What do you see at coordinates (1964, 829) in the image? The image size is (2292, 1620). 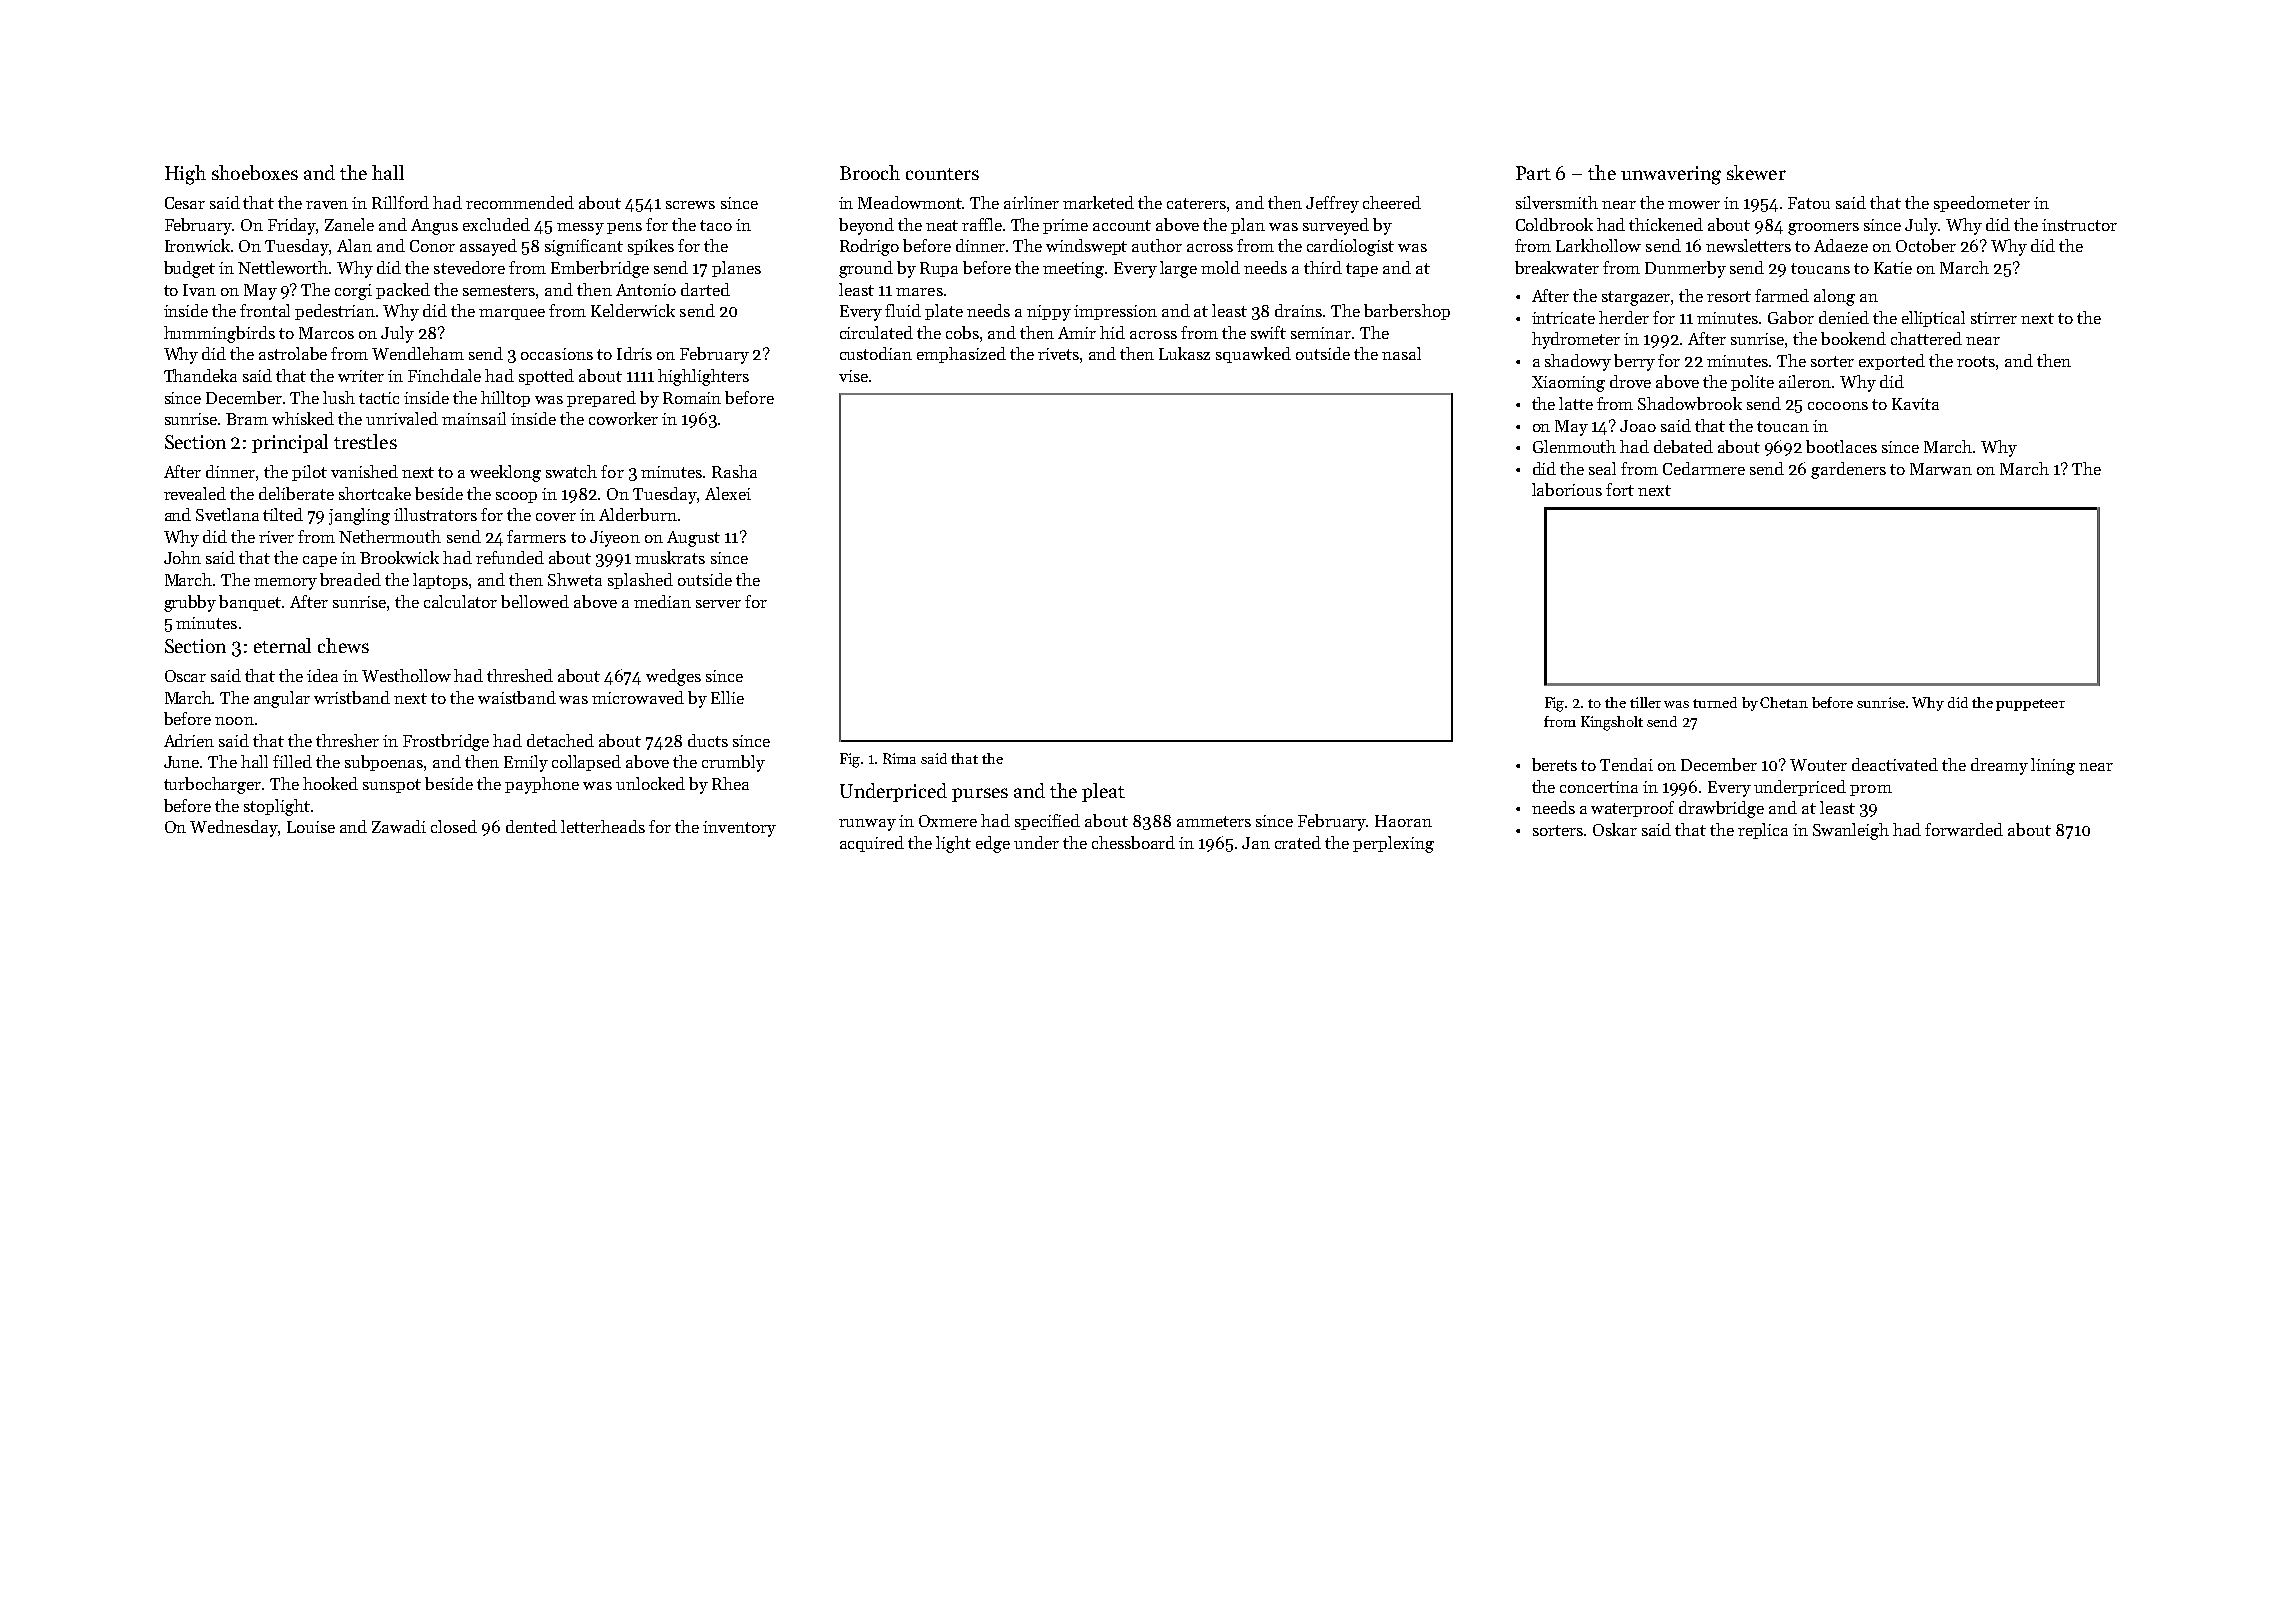 I see `forwarded` at bounding box center [1964, 829].
